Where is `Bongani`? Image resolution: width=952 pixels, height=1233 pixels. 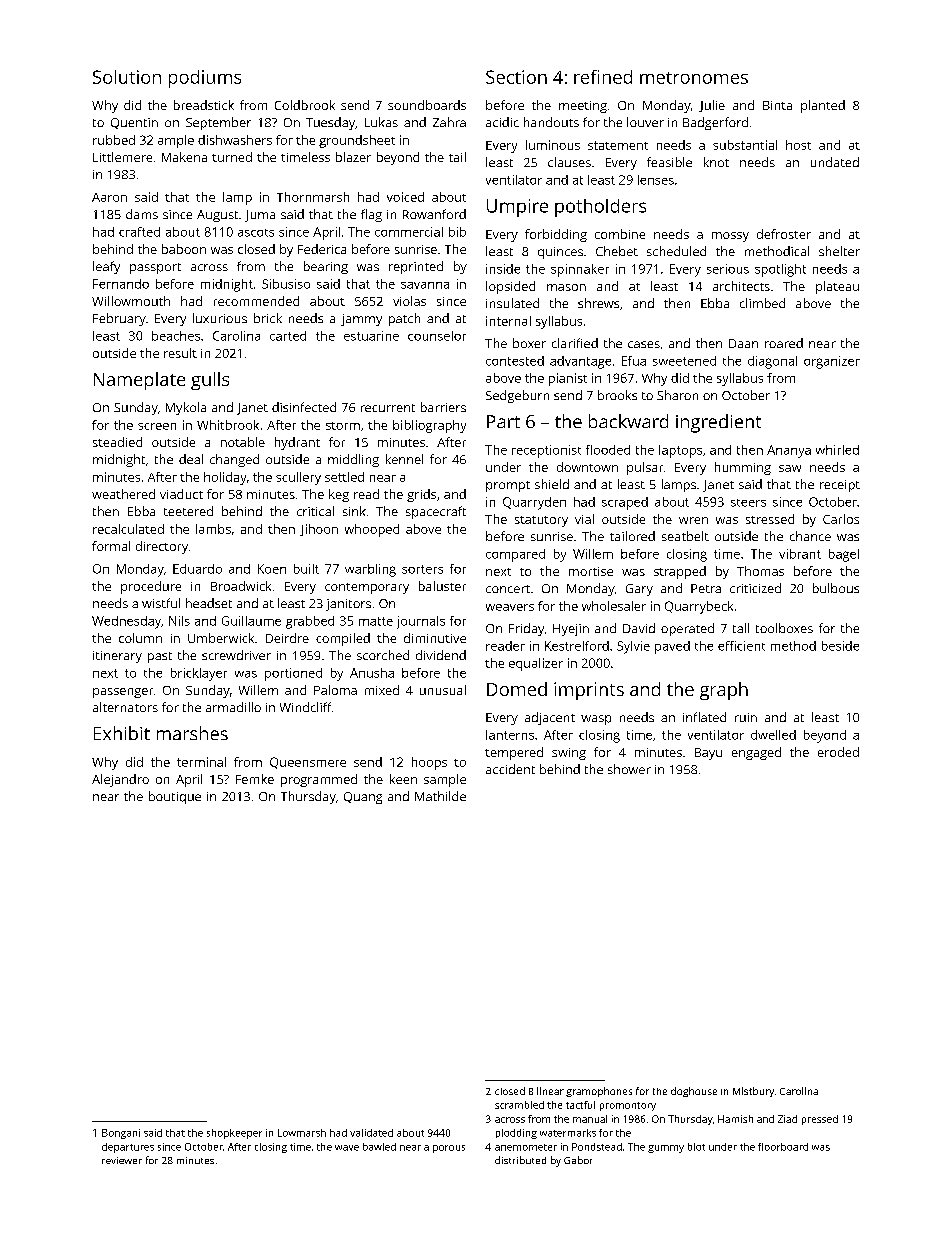
Bongani is located at coordinates (121, 1134).
